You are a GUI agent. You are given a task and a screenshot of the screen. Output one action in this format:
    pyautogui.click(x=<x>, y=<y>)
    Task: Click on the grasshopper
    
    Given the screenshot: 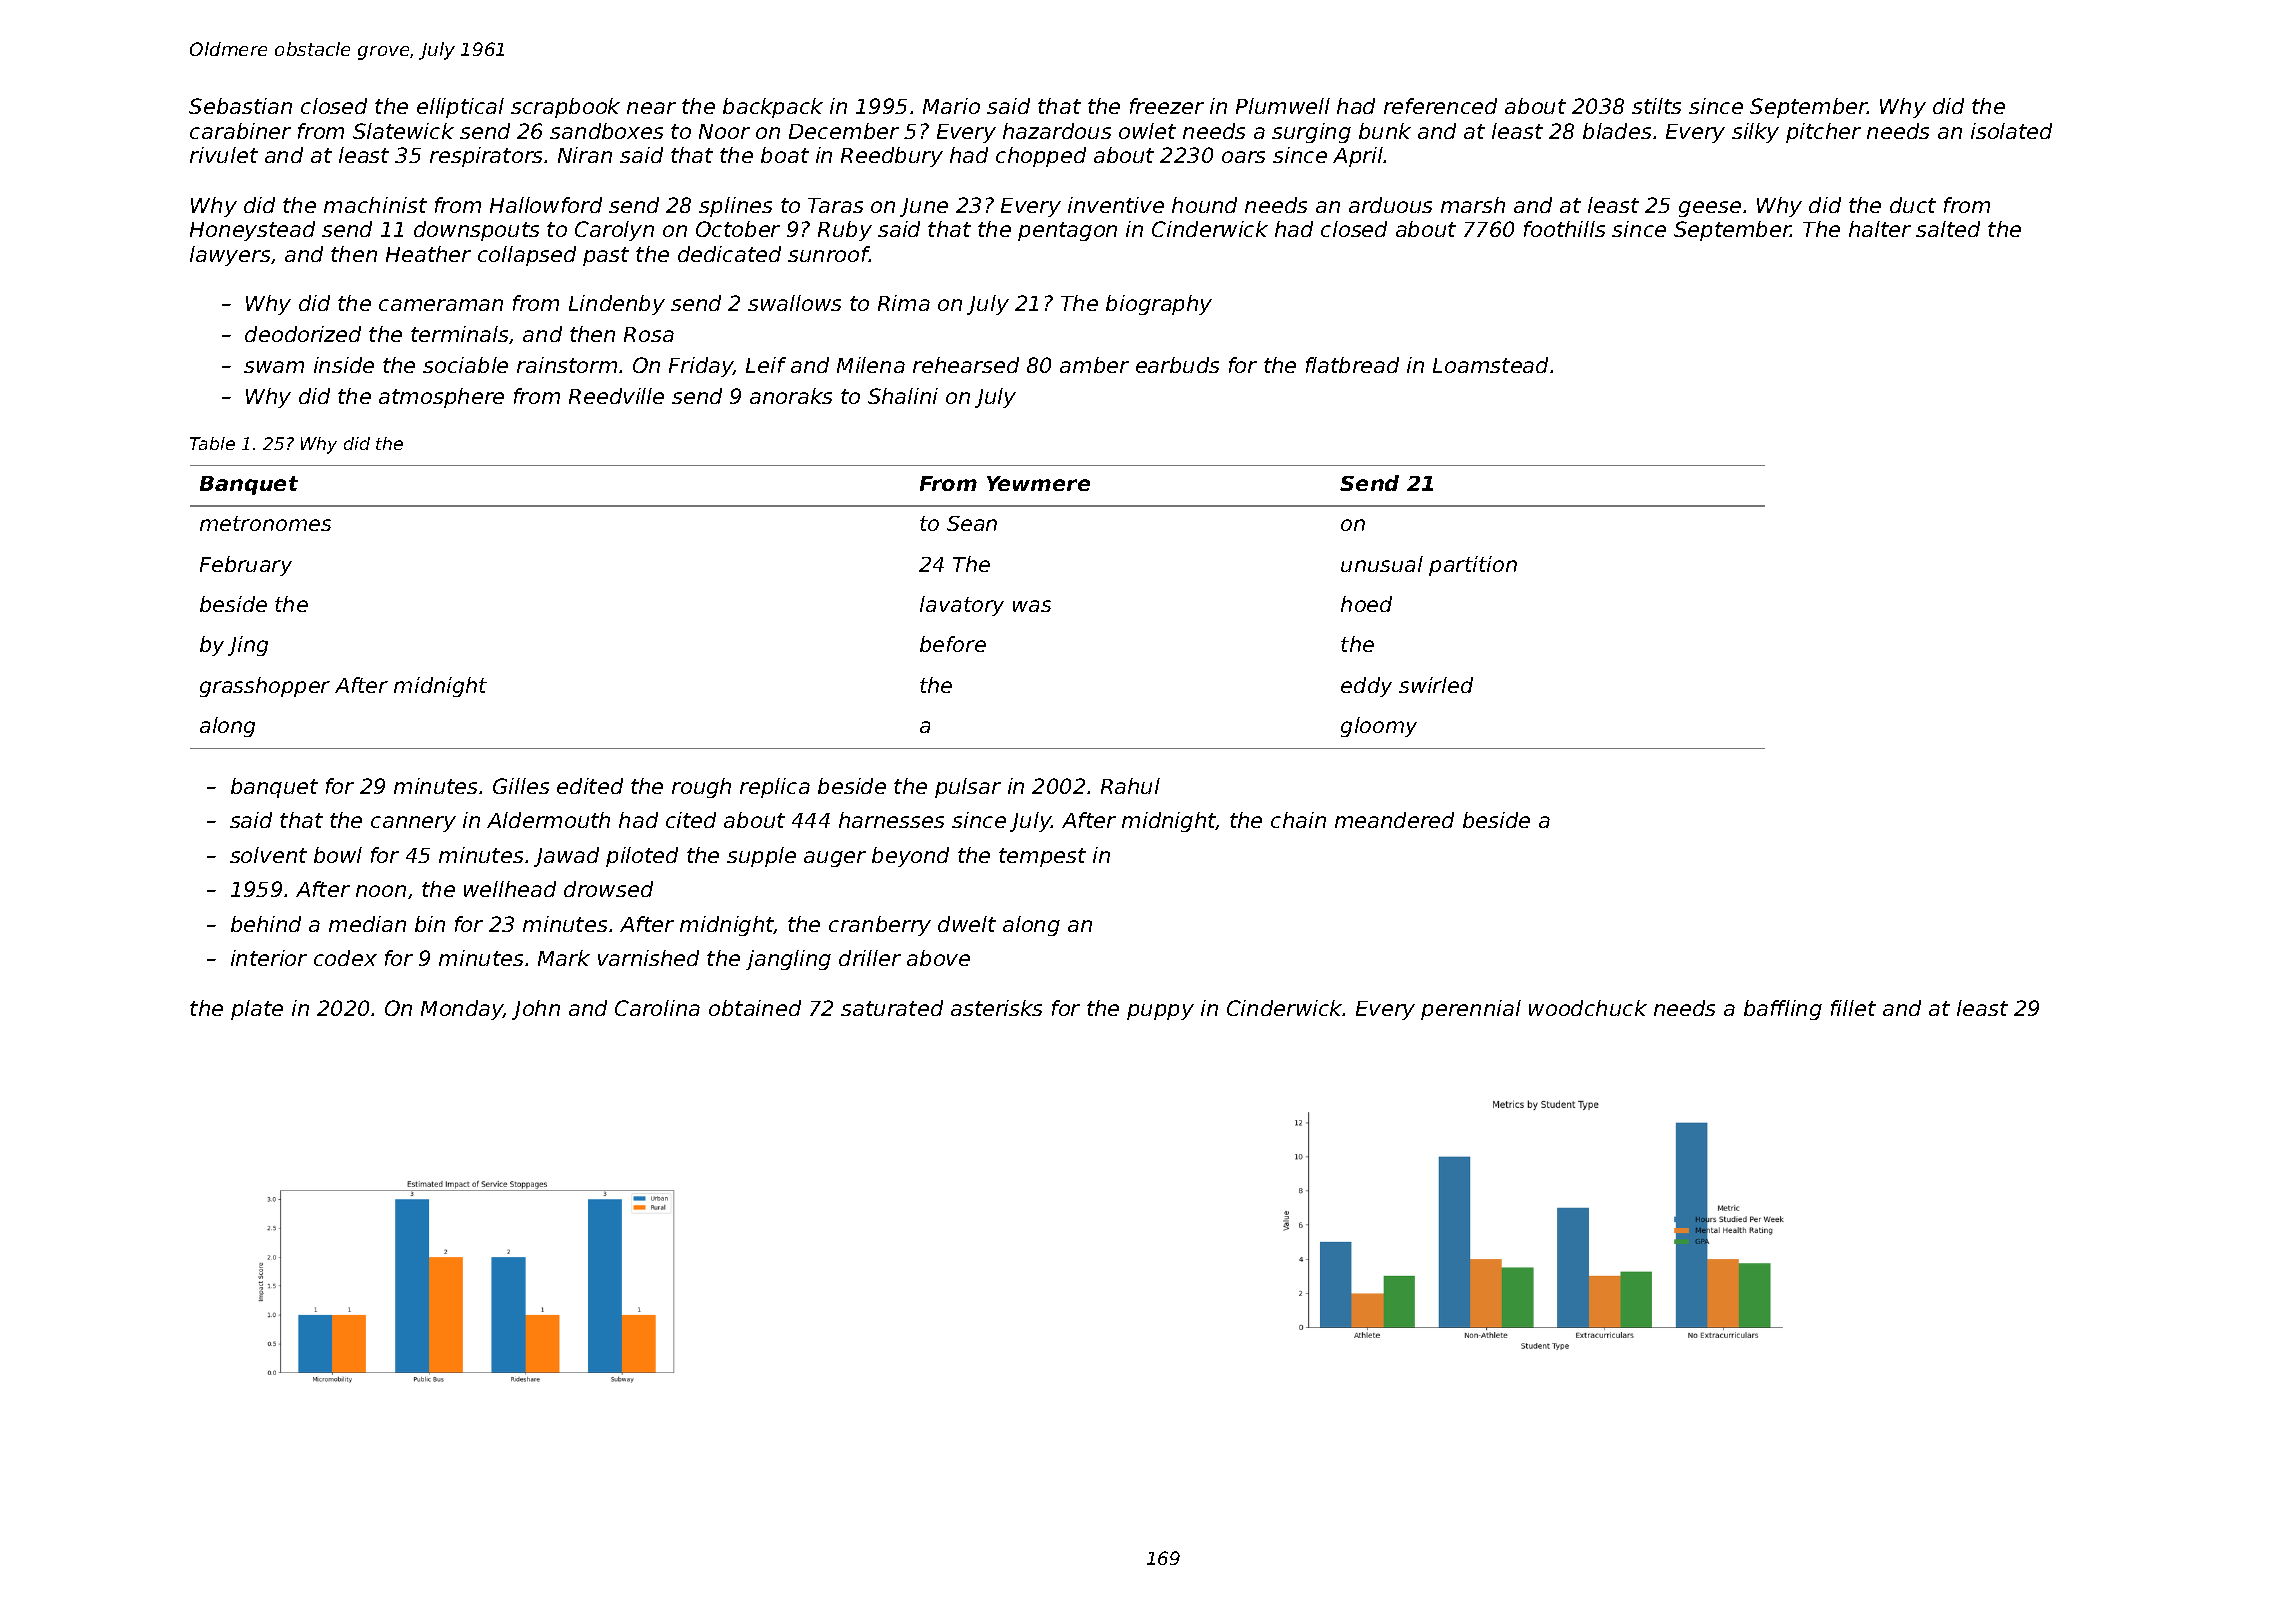 What is the action you would take?
    pyautogui.click(x=265, y=687)
